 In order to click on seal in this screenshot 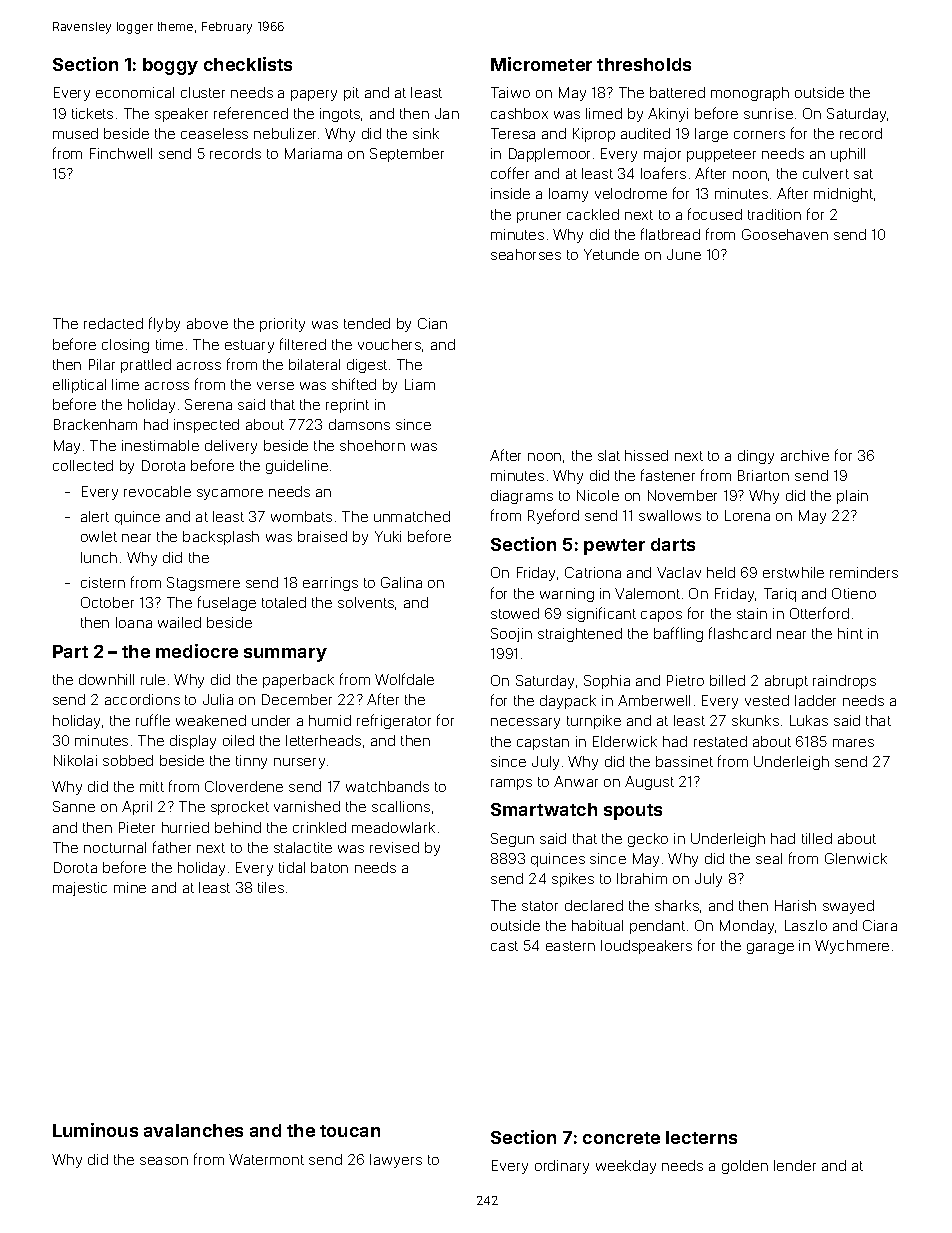, I will do `click(769, 858)`.
